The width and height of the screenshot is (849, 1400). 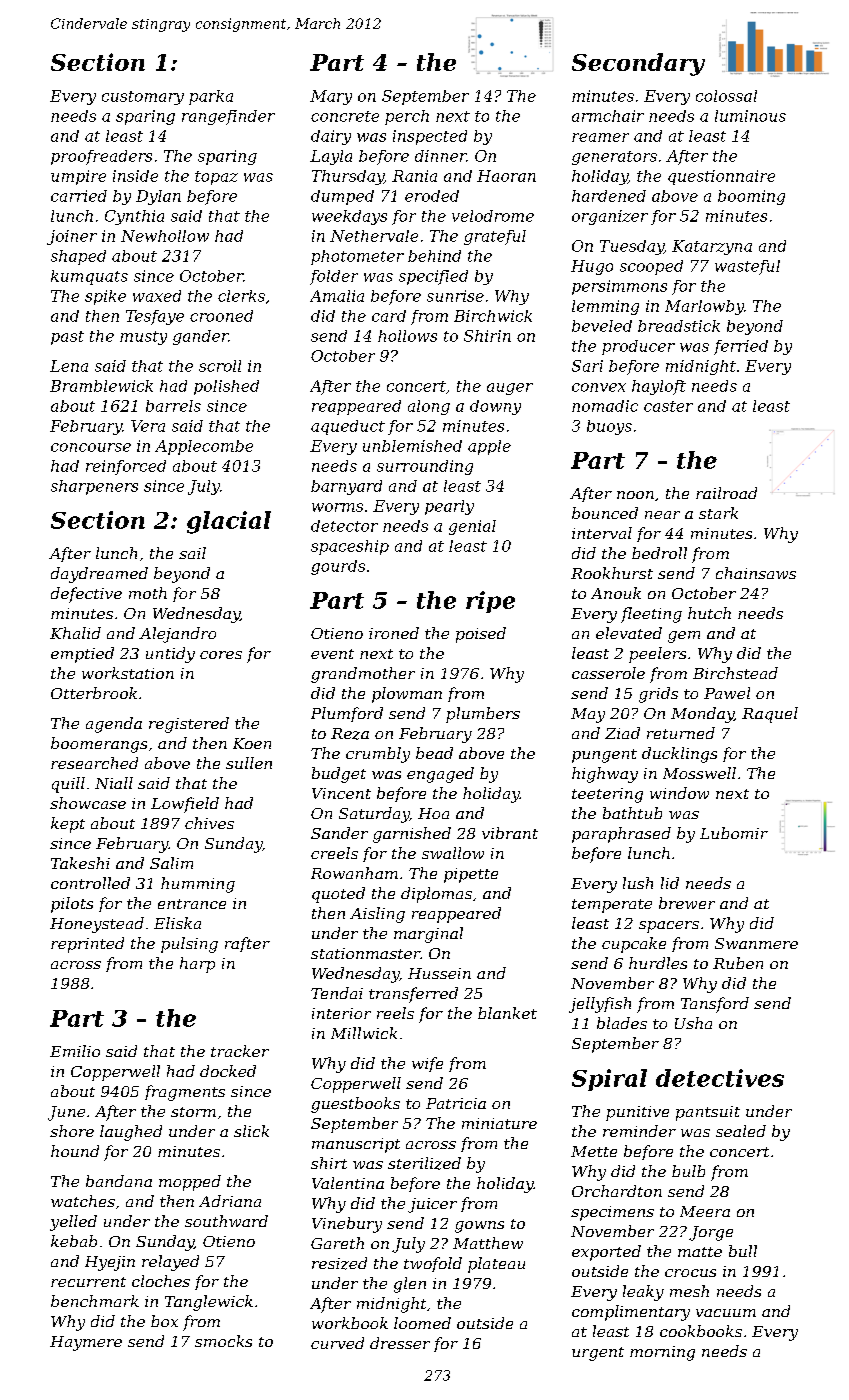 What do you see at coordinates (171, 863) in the screenshot?
I see `Salim` at bounding box center [171, 863].
